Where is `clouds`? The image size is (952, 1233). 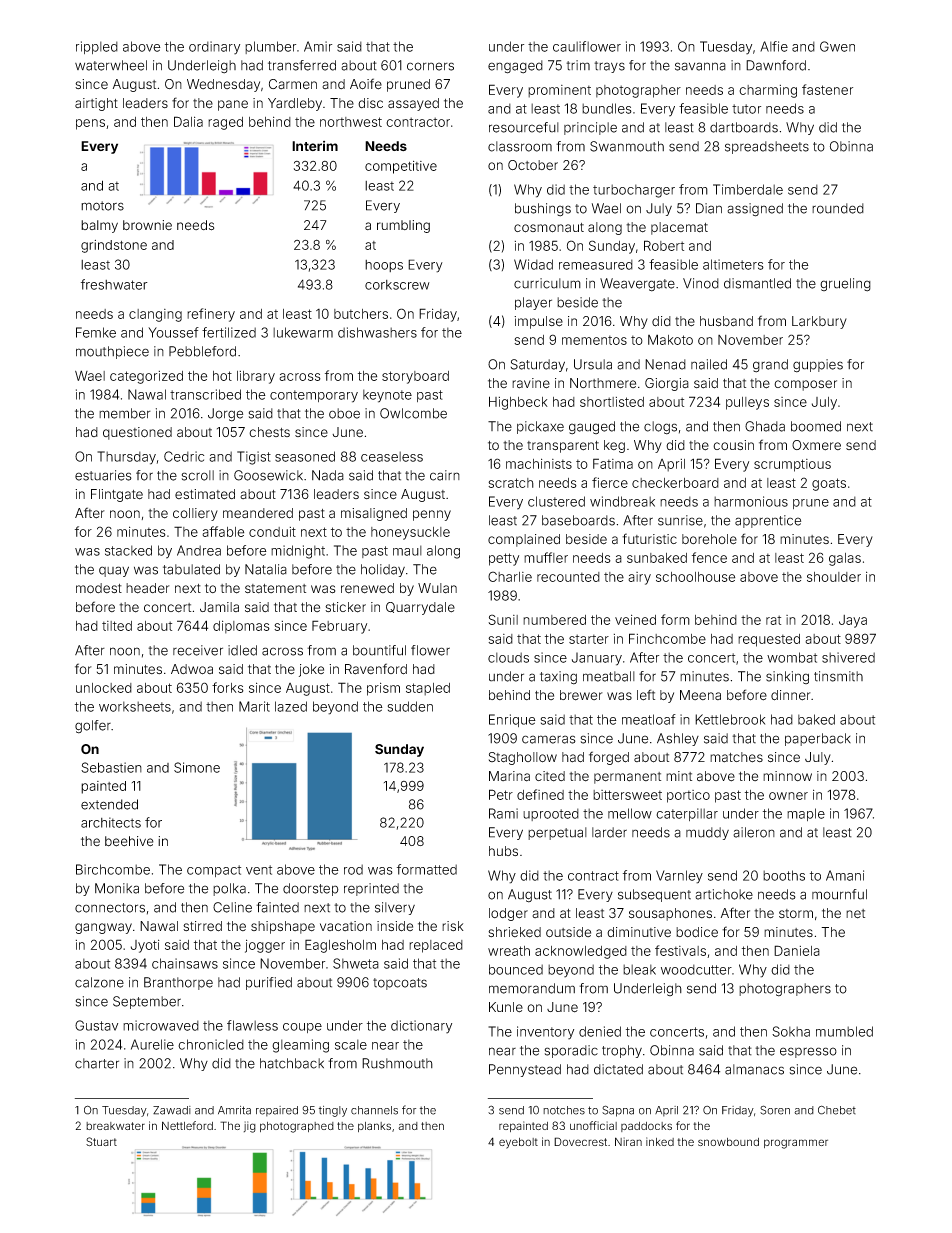
clouds is located at coordinates (508, 657).
